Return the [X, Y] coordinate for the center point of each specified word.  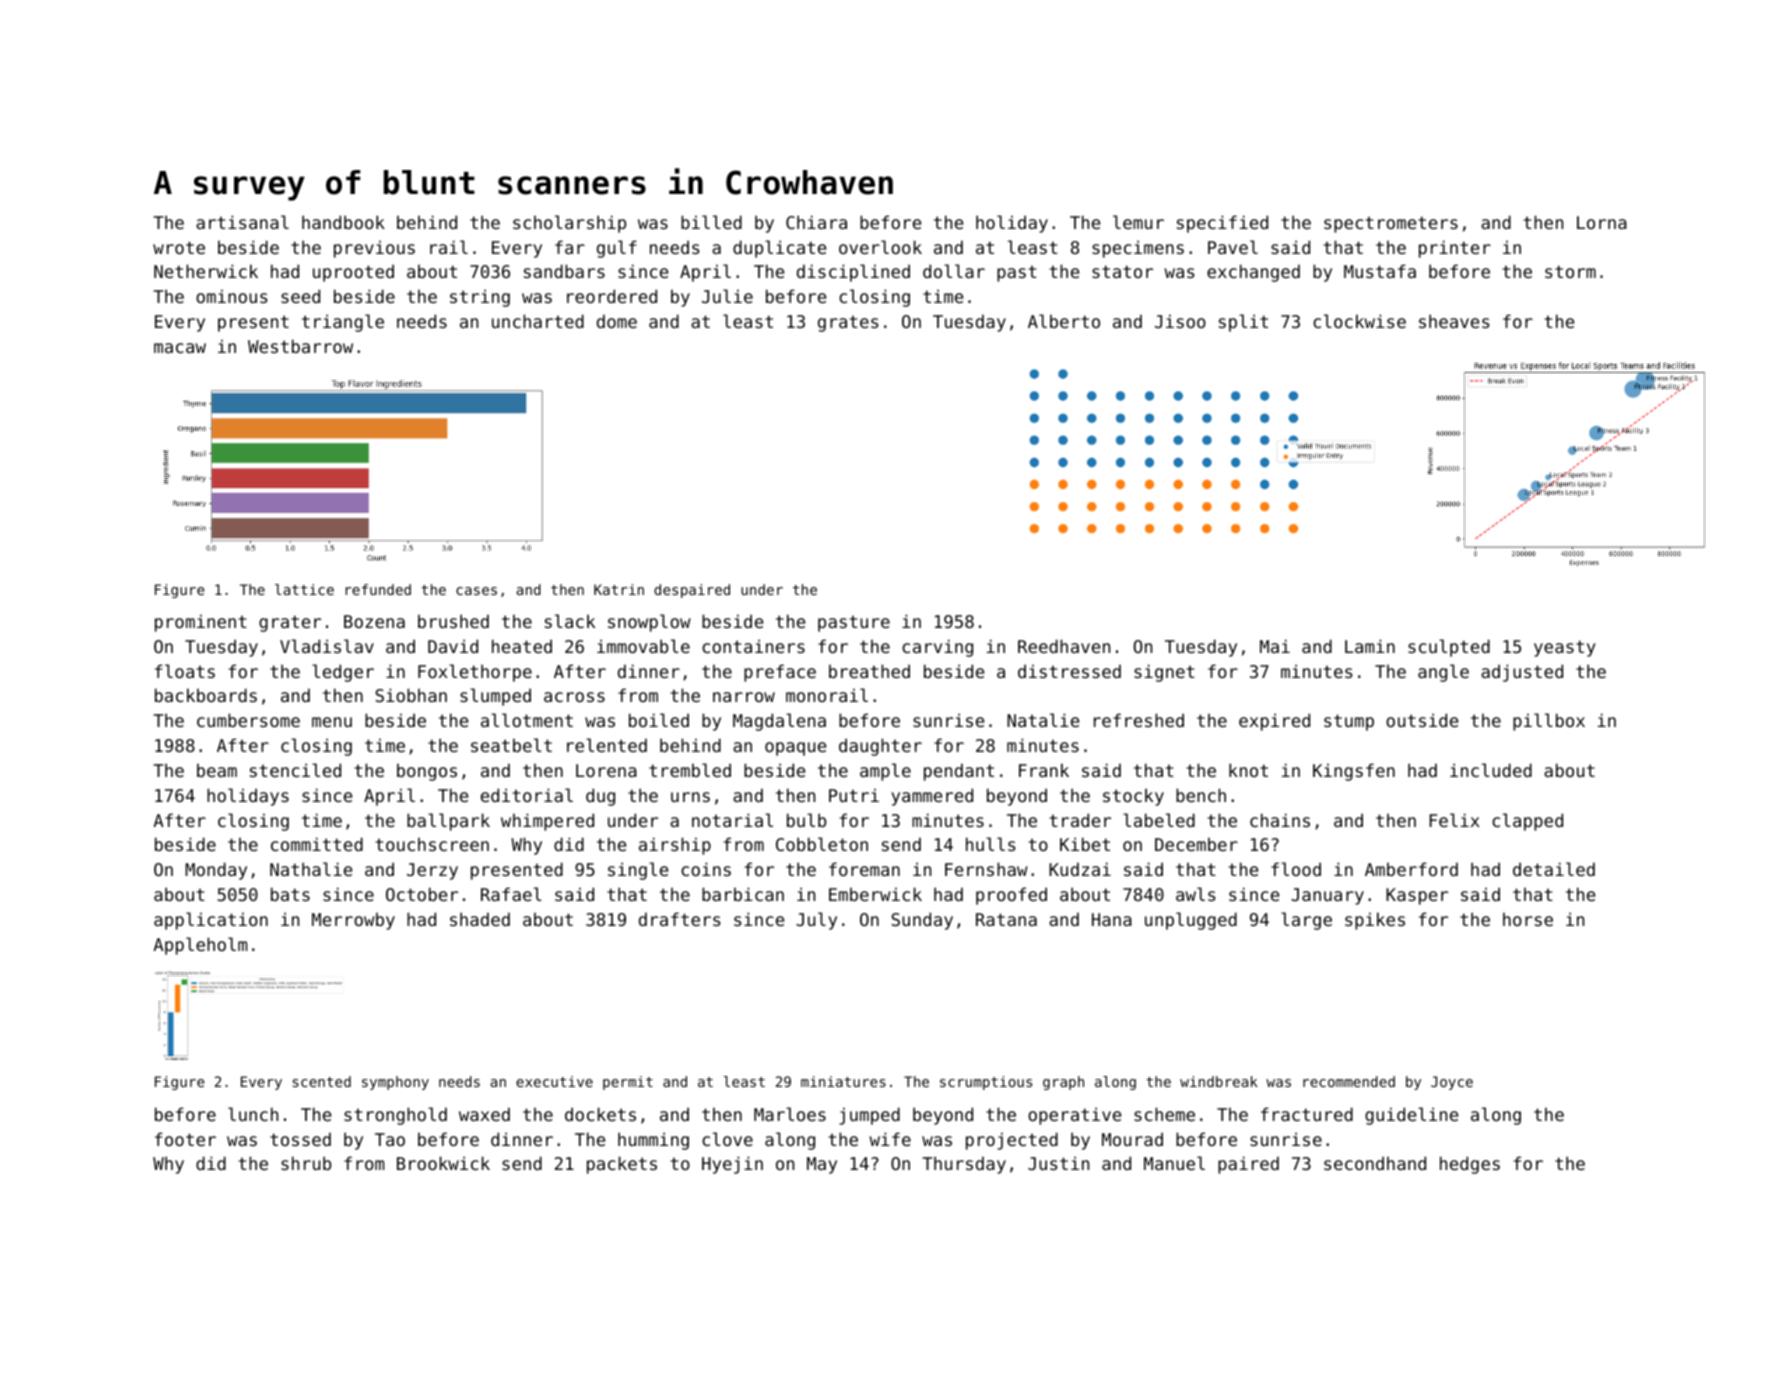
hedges [1470, 1165]
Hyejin [732, 1165]
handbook [343, 222]
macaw [180, 348]
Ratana [1006, 919]
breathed [869, 671]
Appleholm [200, 946]
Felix [1454, 820]
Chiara [816, 222]
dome [617, 321]
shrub [306, 1163]
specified [1222, 224]
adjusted [1522, 673]
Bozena [374, 621]
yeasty [1565, 648]
